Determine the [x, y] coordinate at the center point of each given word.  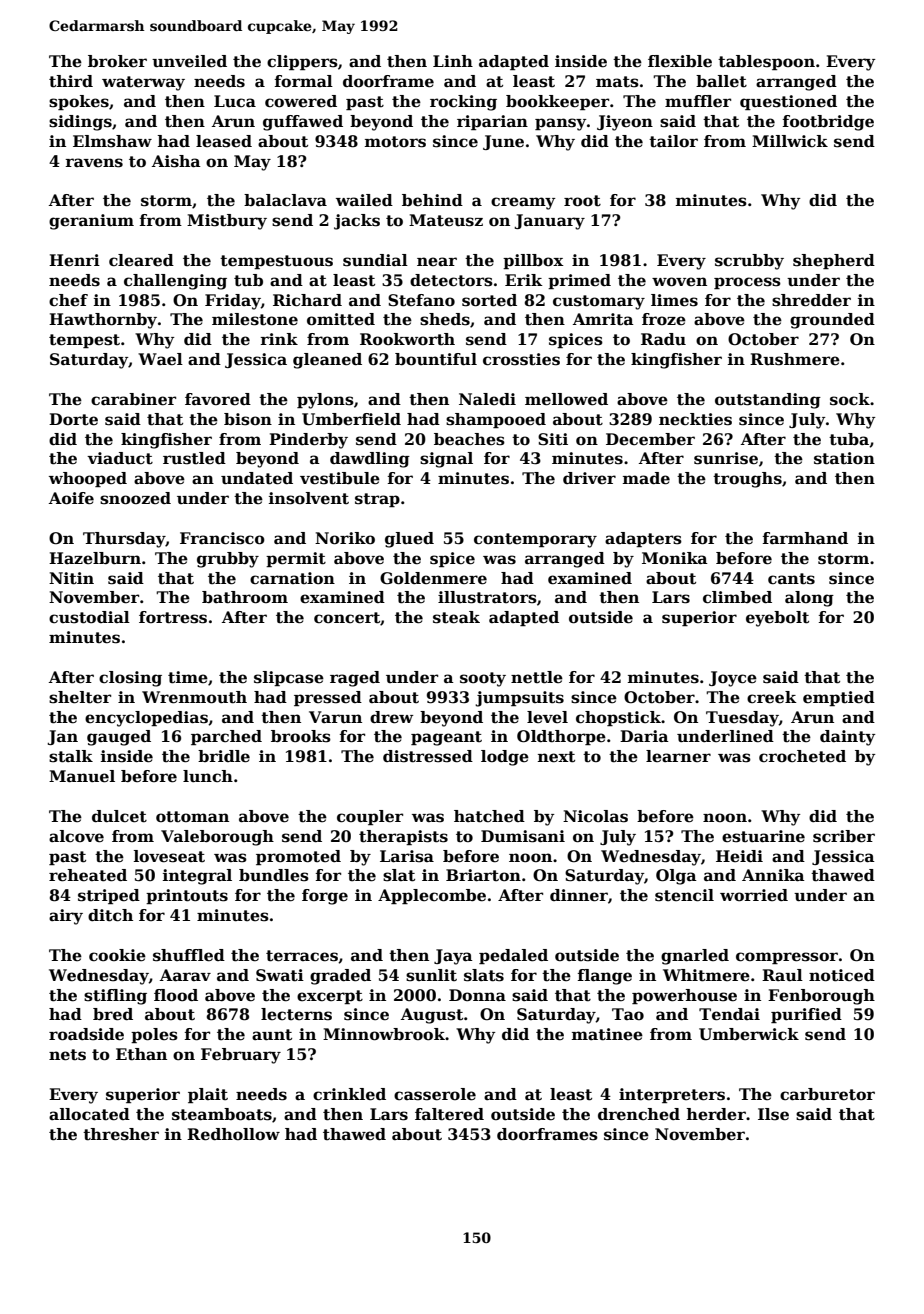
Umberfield [351, 419]
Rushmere [795, 359]
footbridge [828, 123]
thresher [121, 1134]
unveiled [189, 61]
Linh [453, 61]
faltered [449, 1114]
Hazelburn [95, 558]
